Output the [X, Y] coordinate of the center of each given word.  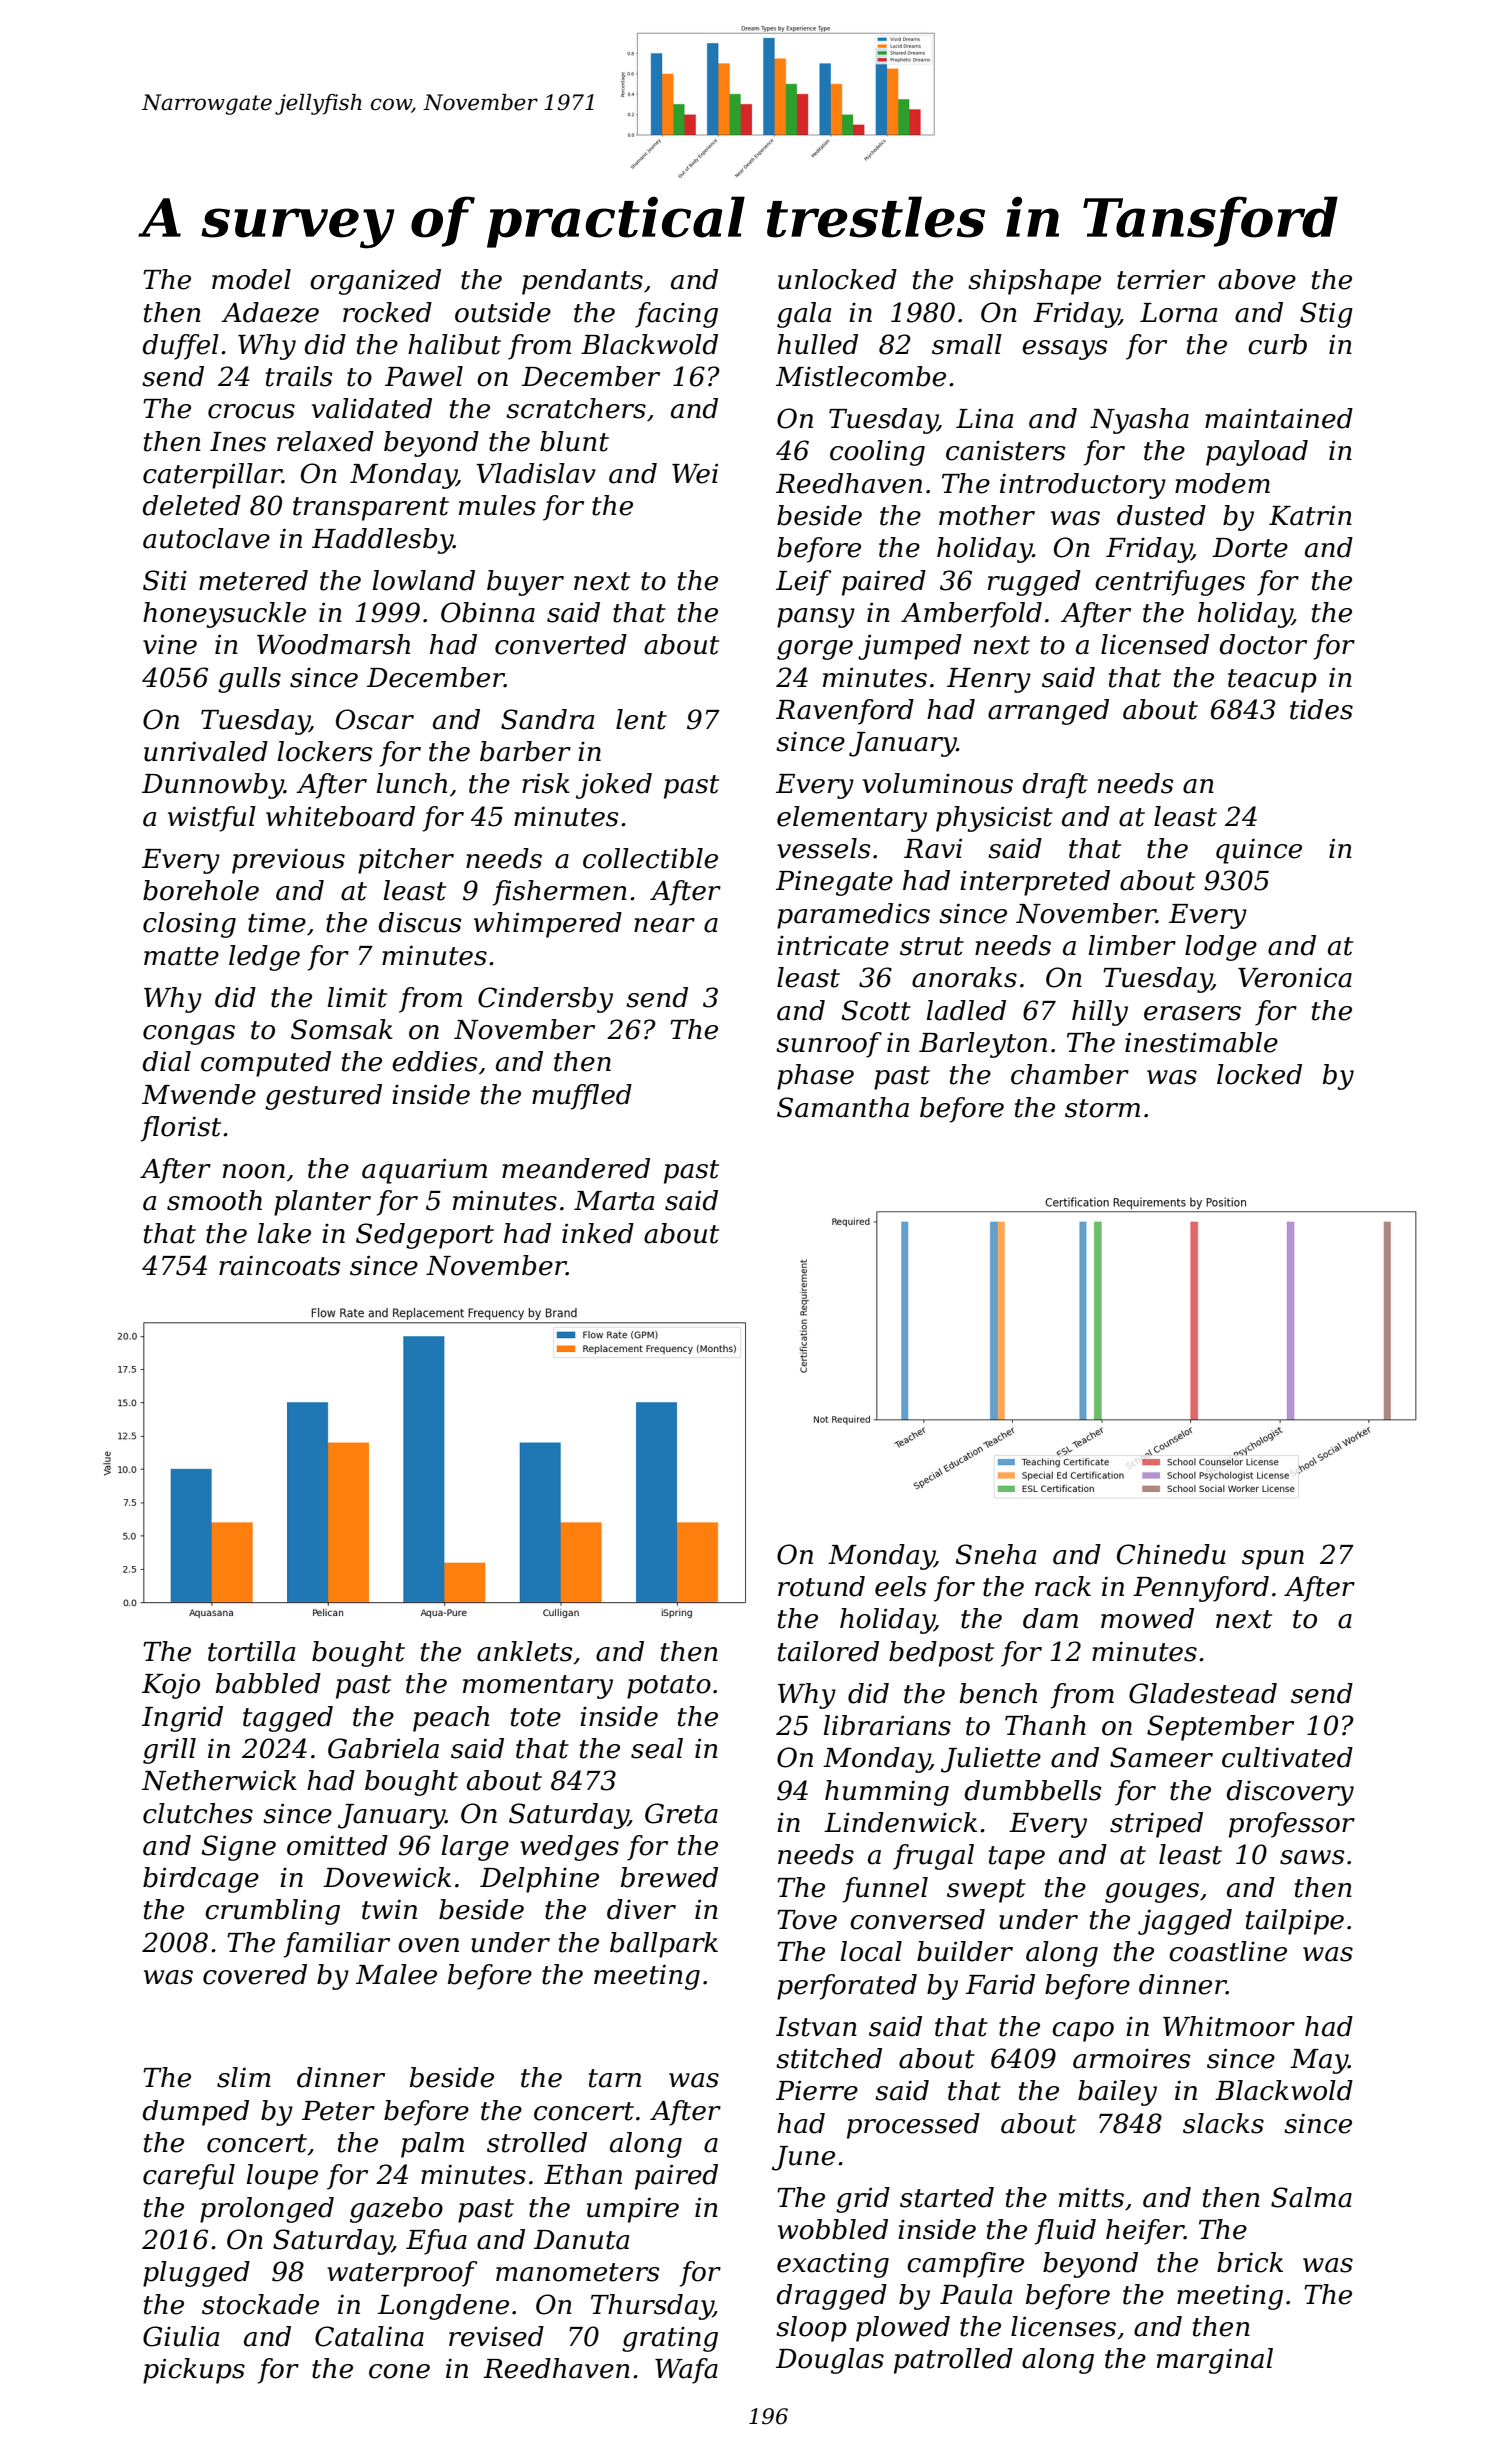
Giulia [181, 2336]
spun [1273, 1560]
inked [598, 1233]
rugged [1034, 583]
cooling [877, 453]
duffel [181, 347]
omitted [337, 1845]
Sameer [1161, 1757]
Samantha [843, 1107]
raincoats [280, 1265]
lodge [1221, 948]
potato [669, 1687]
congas [189, 1035]
